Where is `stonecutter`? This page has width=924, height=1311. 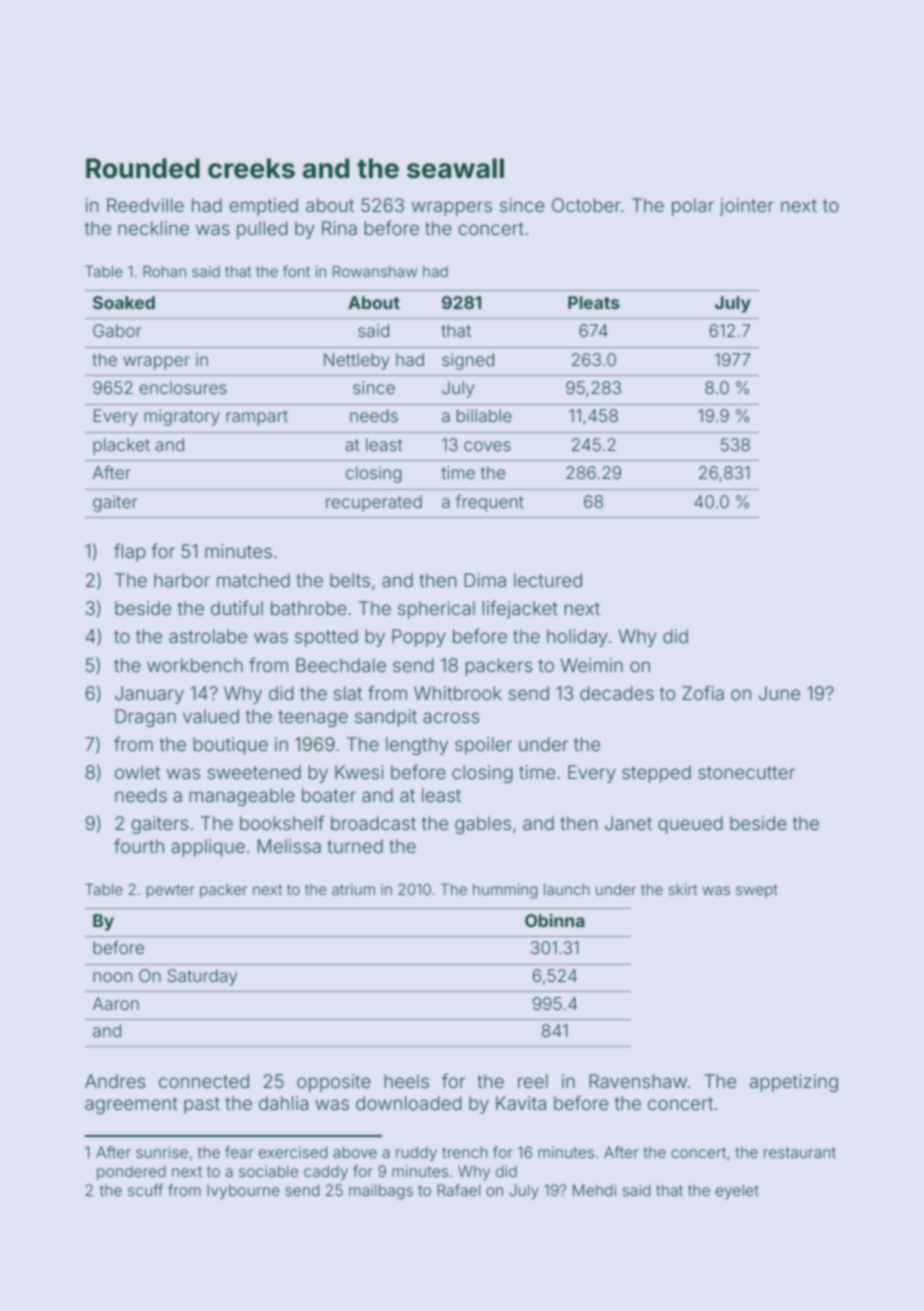
stonecutter is located at coordinates (746, 772).
